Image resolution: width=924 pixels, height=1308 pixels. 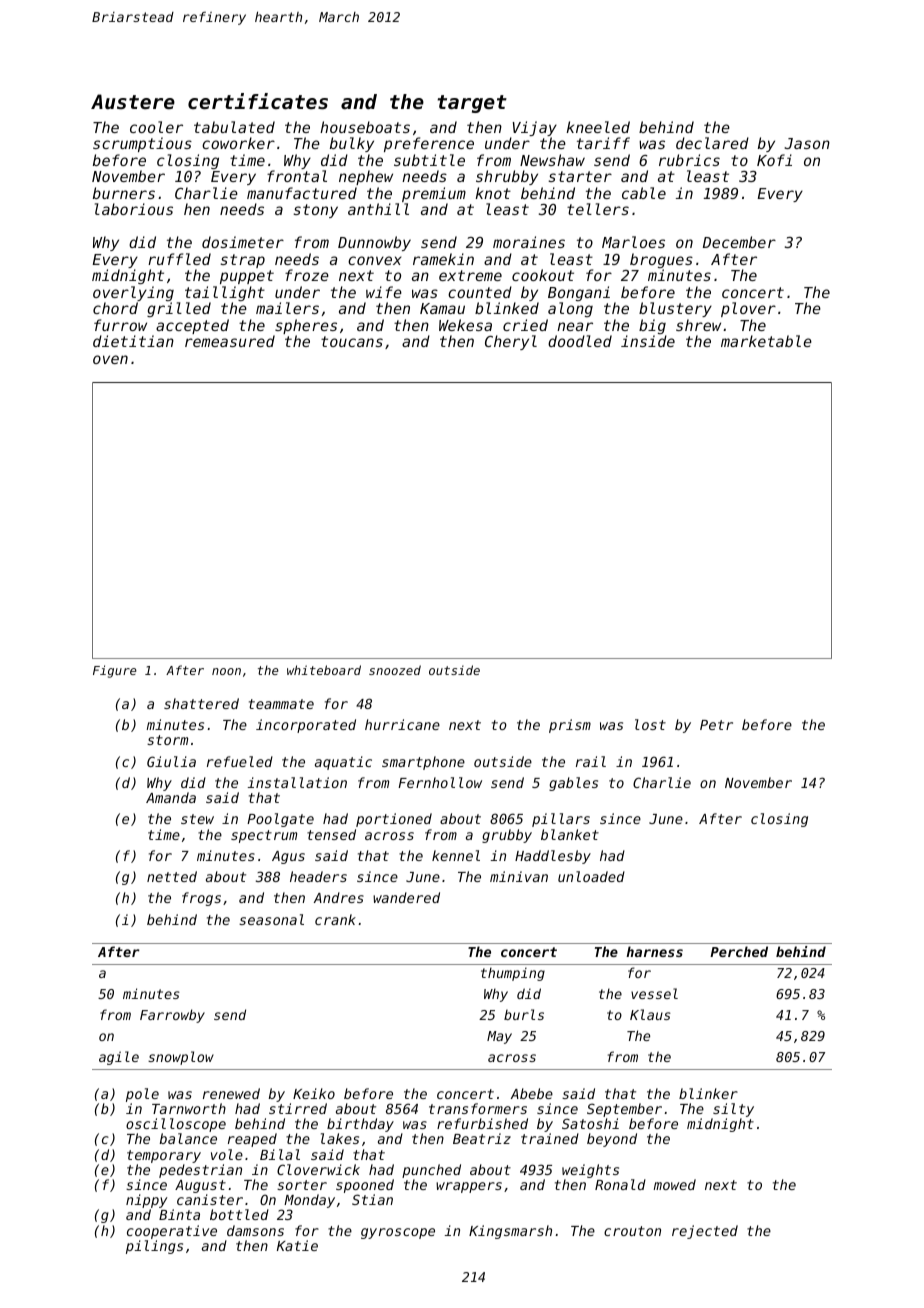 What do you see at coordinates (712, 143) in the screenshot?
I see `declared` at bounding box center [712, 143].
